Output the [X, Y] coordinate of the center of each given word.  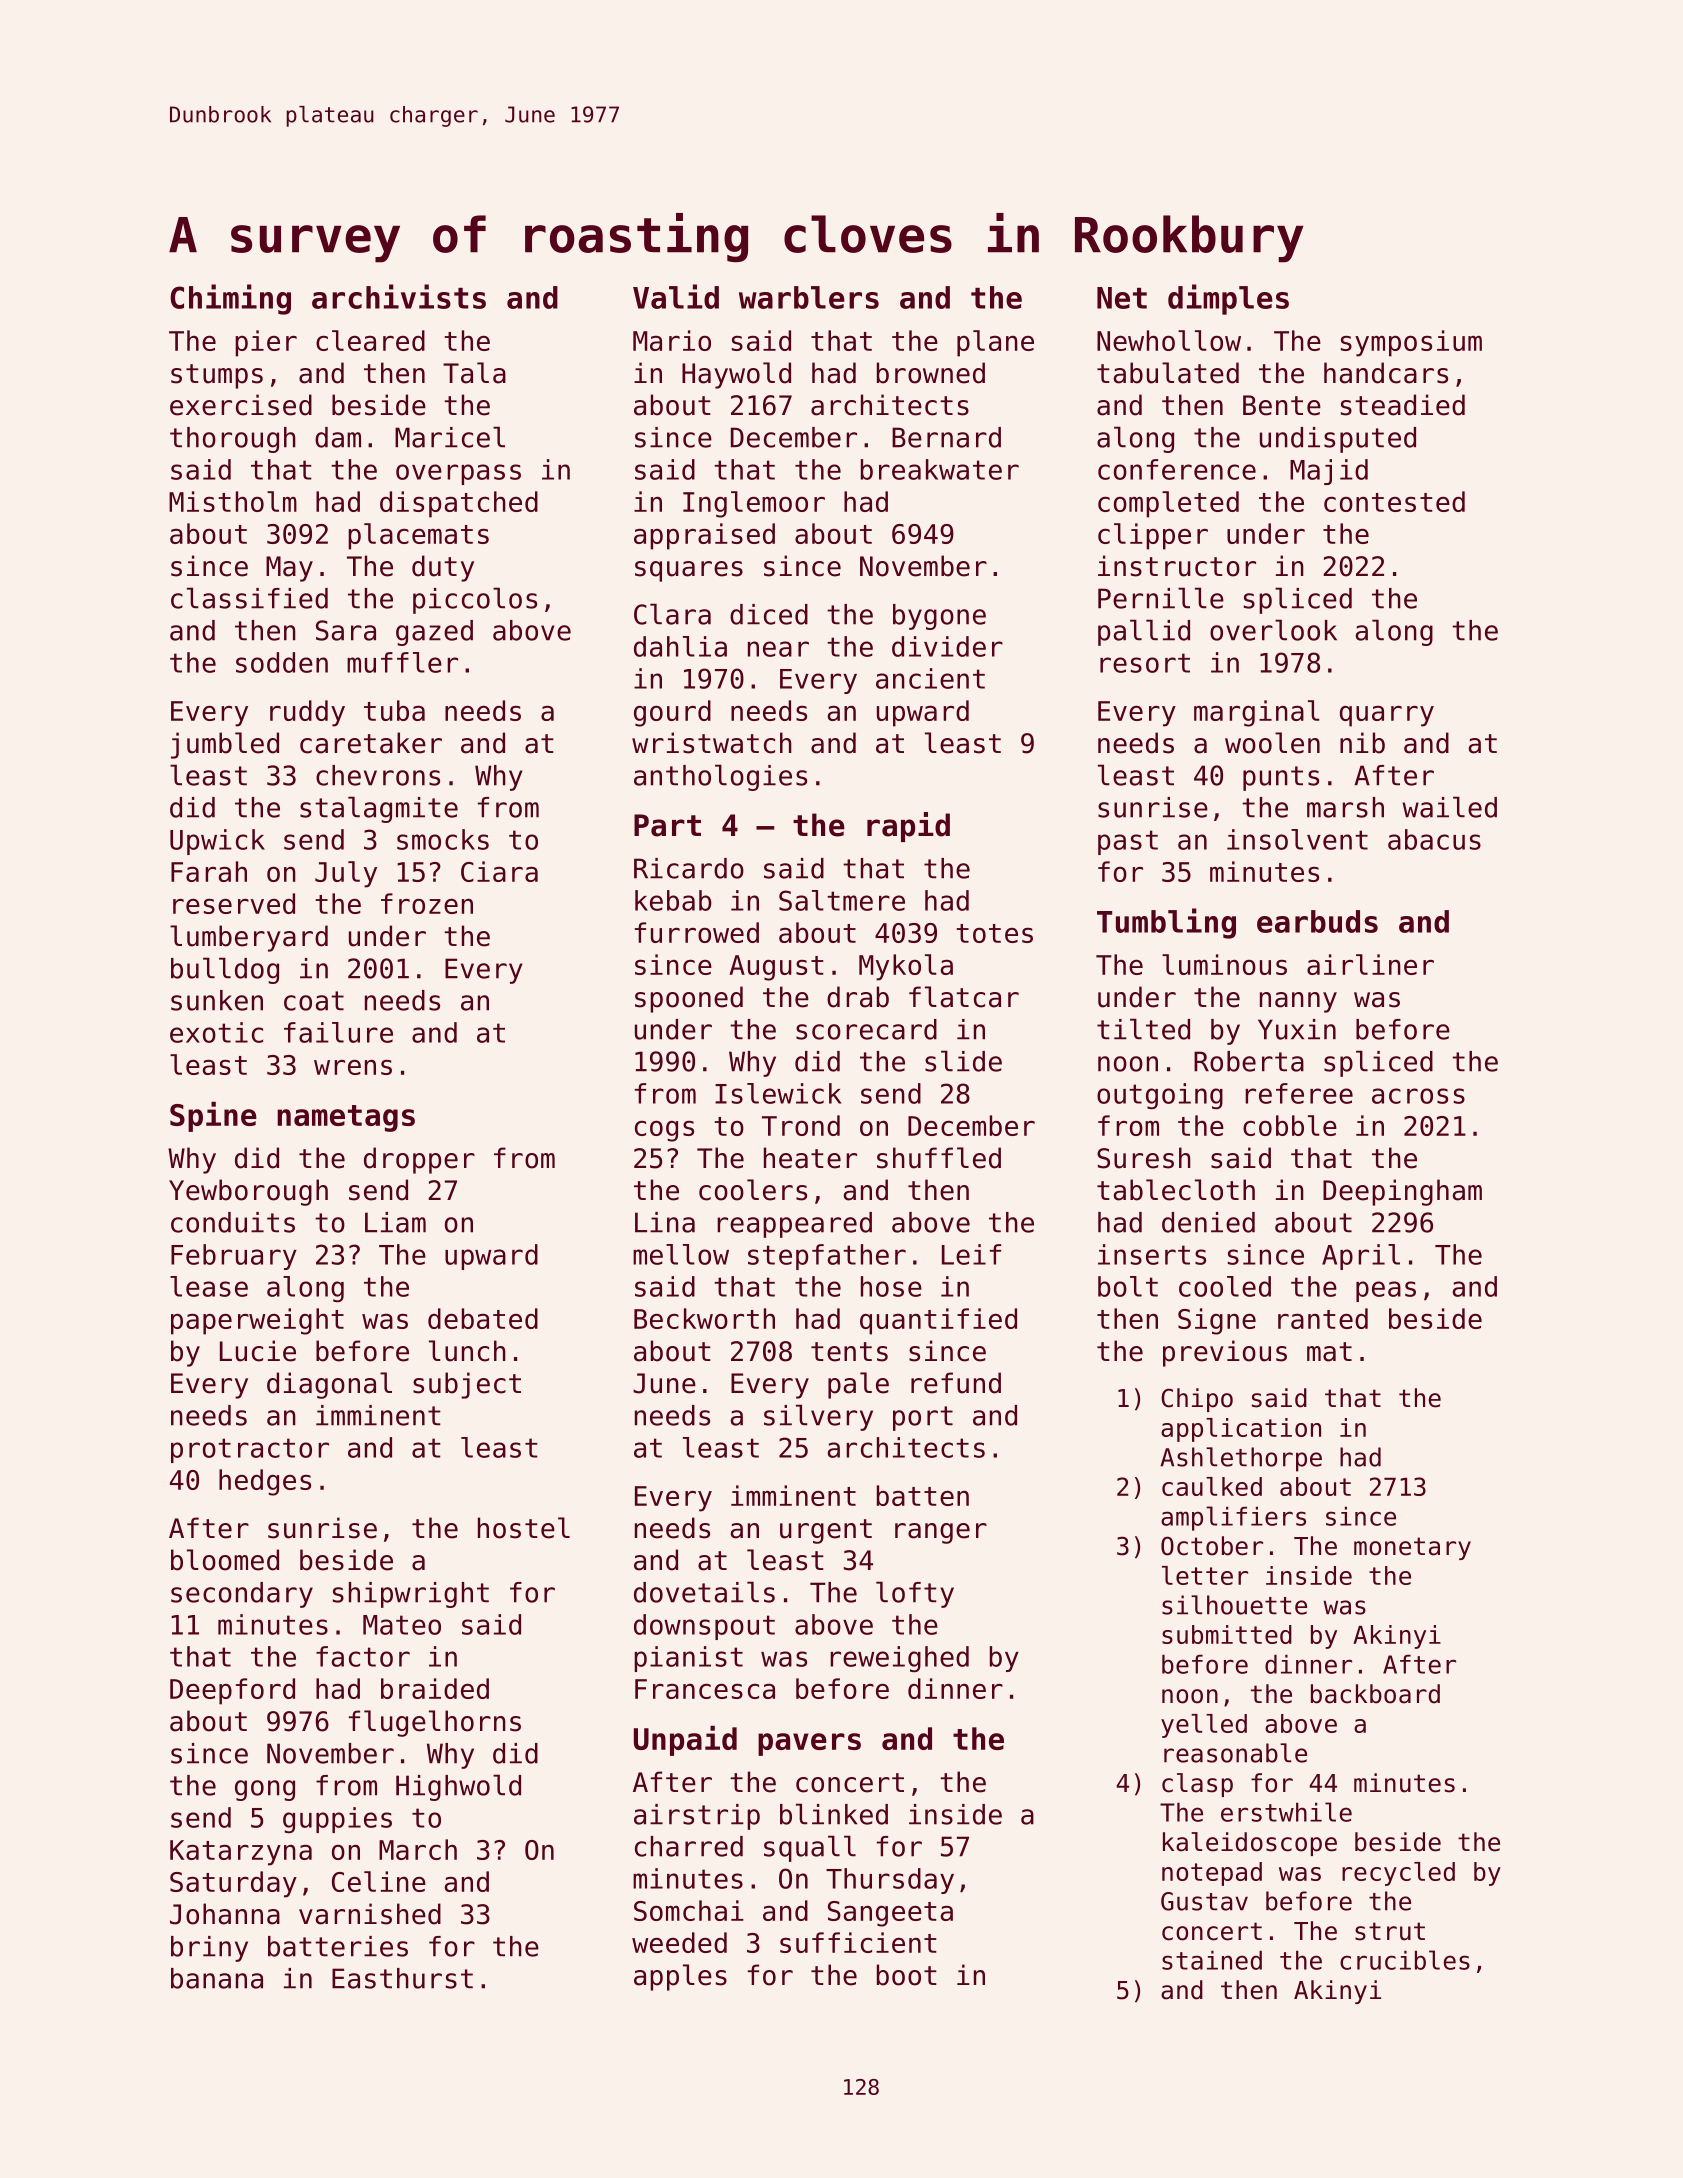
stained [1212, 1960]
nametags [346, 1118]
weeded [679, 1942]
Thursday [890, 1881]
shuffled [939, 1158]
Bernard [946, 437]
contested [1394, 501]
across [1418, 1096]
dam [338, 437]
